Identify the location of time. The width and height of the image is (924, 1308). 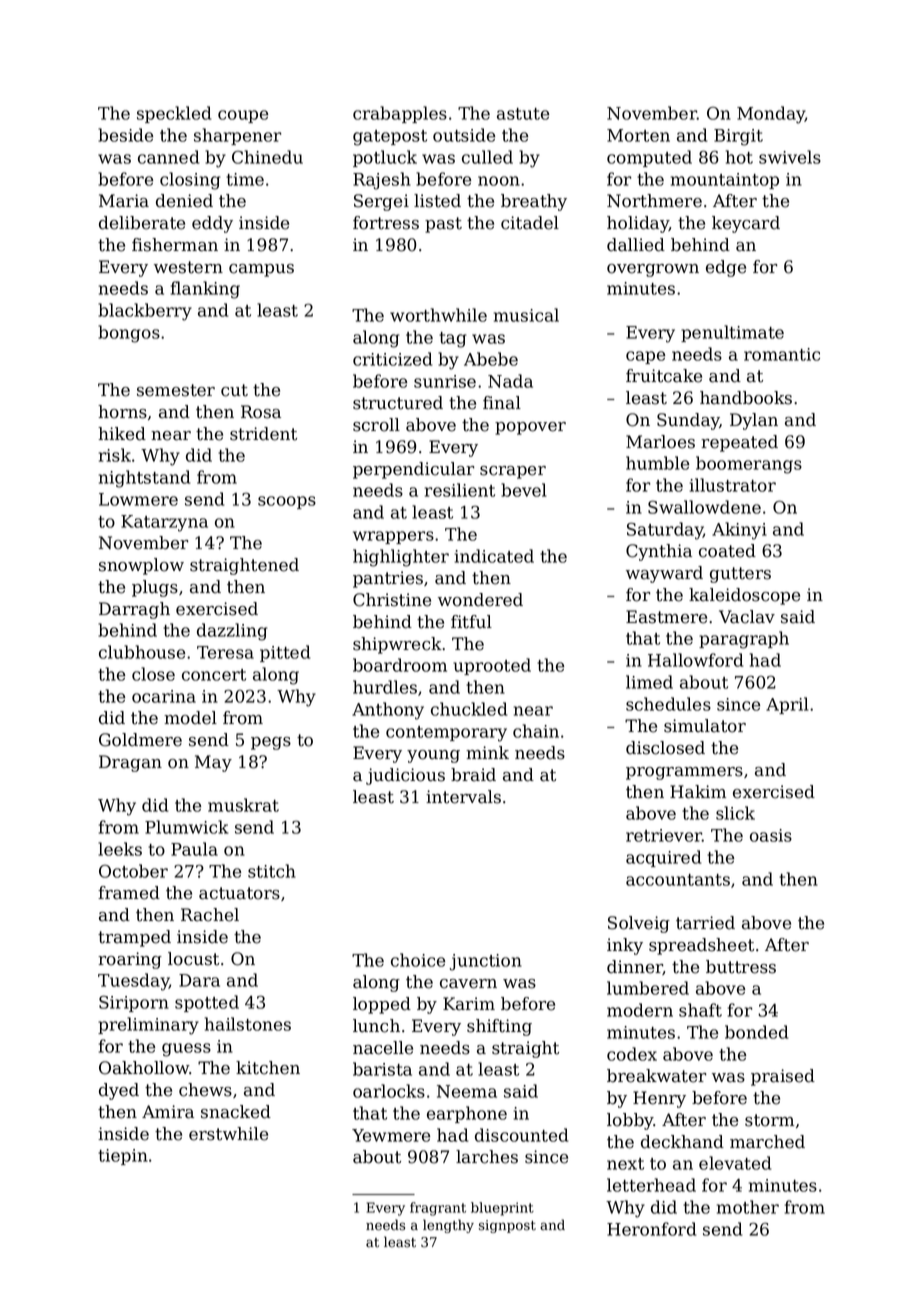
(245, 179).
